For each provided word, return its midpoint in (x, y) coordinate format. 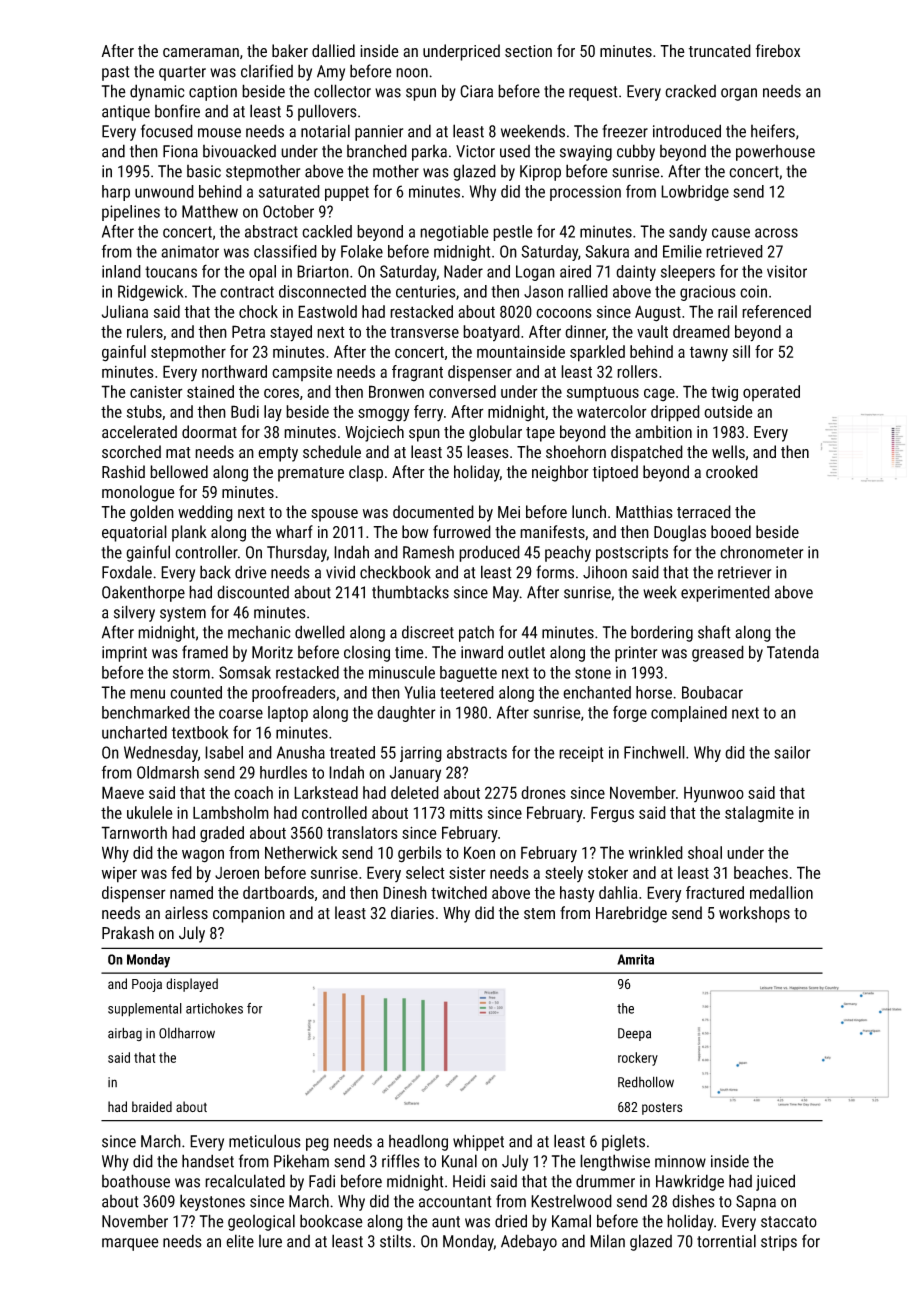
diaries (412, 913)
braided (152, 1106)
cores (281, 393)
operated (771, 393)
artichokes (214, 1008)
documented (433, 512)
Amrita (635, 959)
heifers (773, 131)
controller (206, 552)
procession (585, 193)
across (776, 233)
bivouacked (239, 151)
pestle (513, 233)
